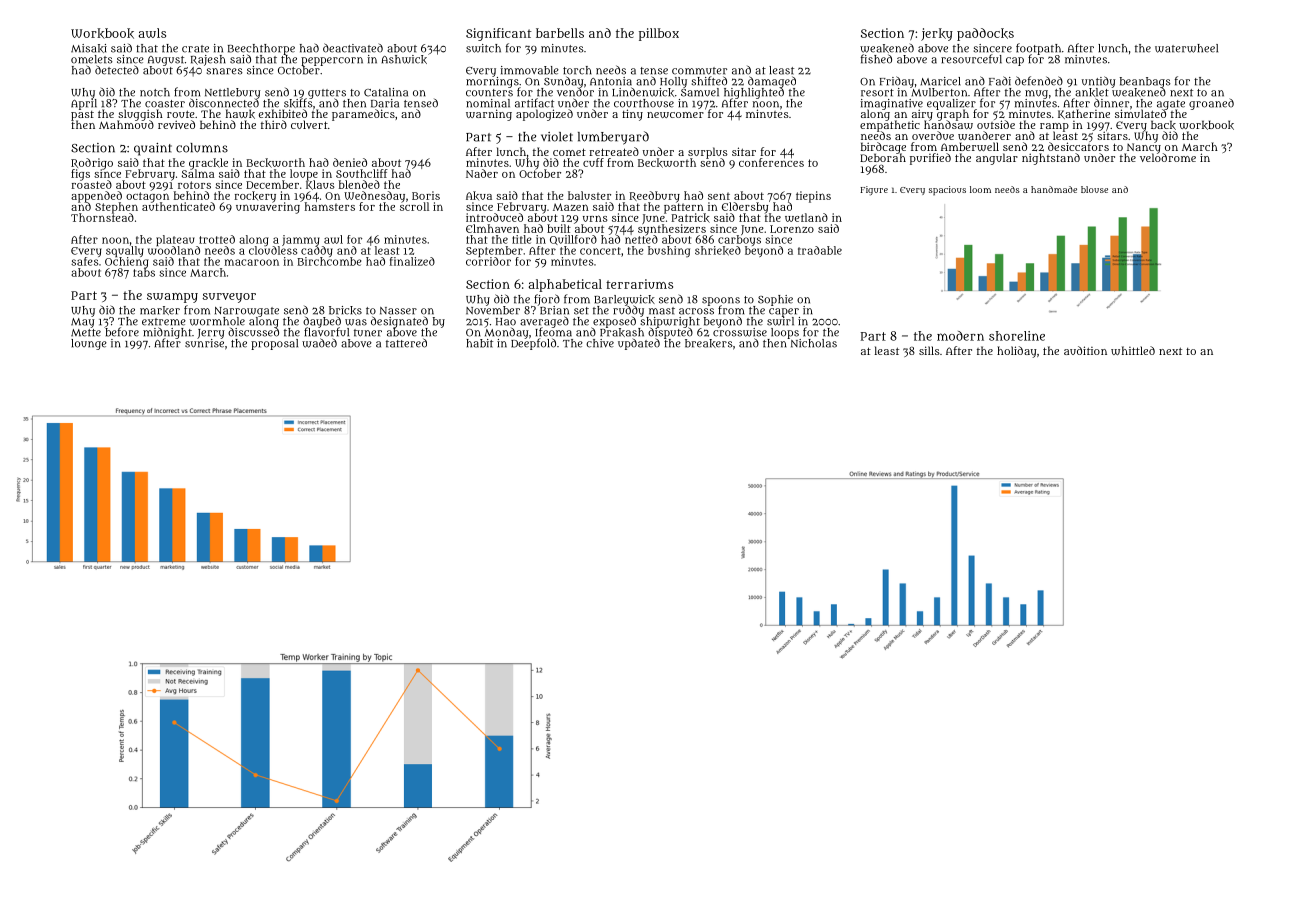 Image resolution: width=1308 pixels, height=924 pixels. What do you see at coordinates (560, 33) in the screenshot?
I see `barbells` at bounding box center [560, 33].
